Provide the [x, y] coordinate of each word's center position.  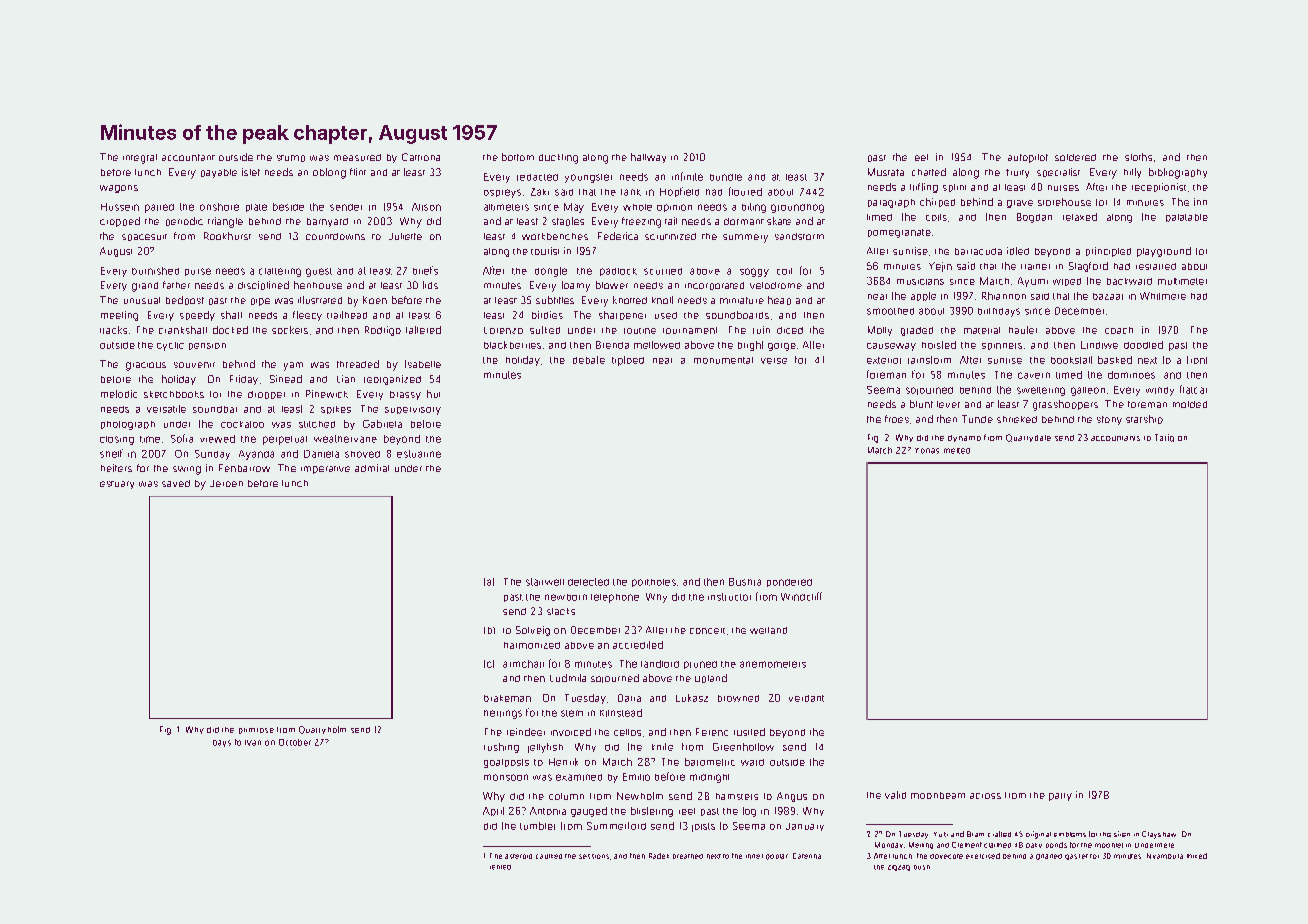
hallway [648, 158]
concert [707, 631]
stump [291, 158]
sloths [1138, 157]
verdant [806, 698]
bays [222, 743]
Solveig [533, 631]
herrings [503, 714]
